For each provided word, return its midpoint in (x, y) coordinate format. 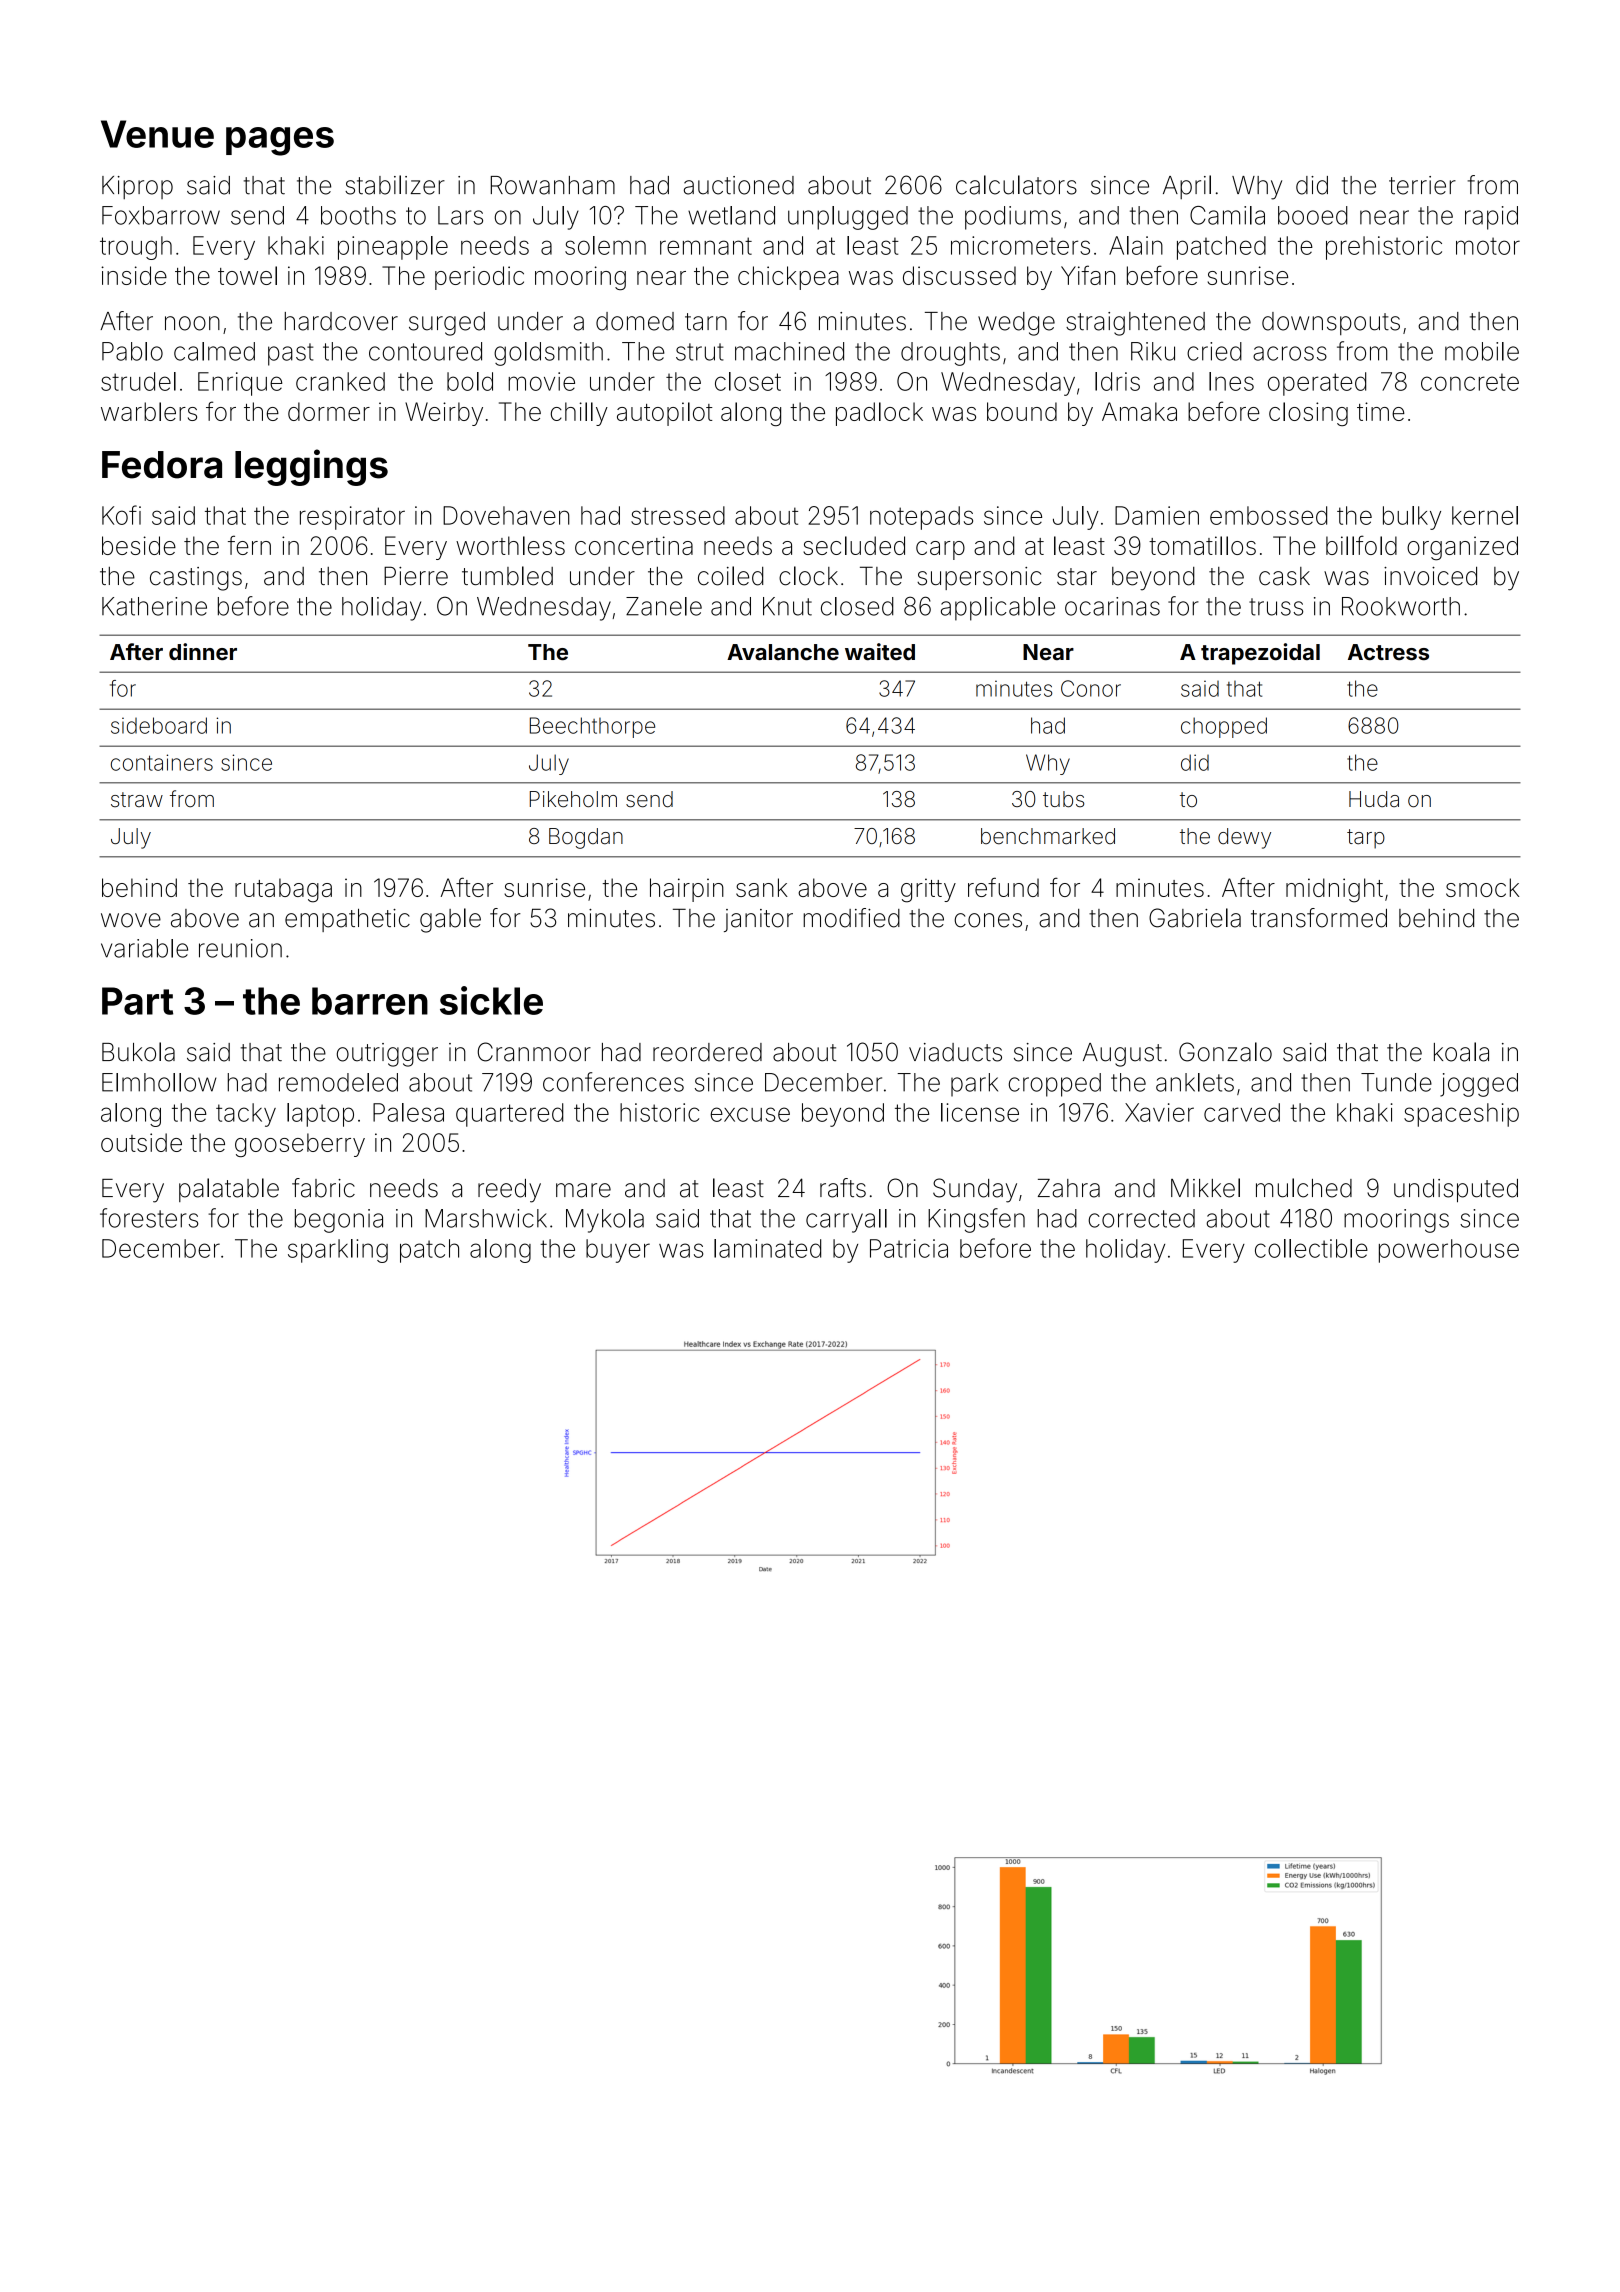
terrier (1422, 185)
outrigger (387, 1055)
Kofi (121, 515)
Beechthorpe (592, 727)
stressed (678, 515)
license (980, 1112)
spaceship (1461, 1115)
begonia (339, 1221)
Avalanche (783, 652)
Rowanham (553, 185)
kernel (1485, 515)
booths (358, 215)
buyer (618, 1251)
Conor (1091, 688)
